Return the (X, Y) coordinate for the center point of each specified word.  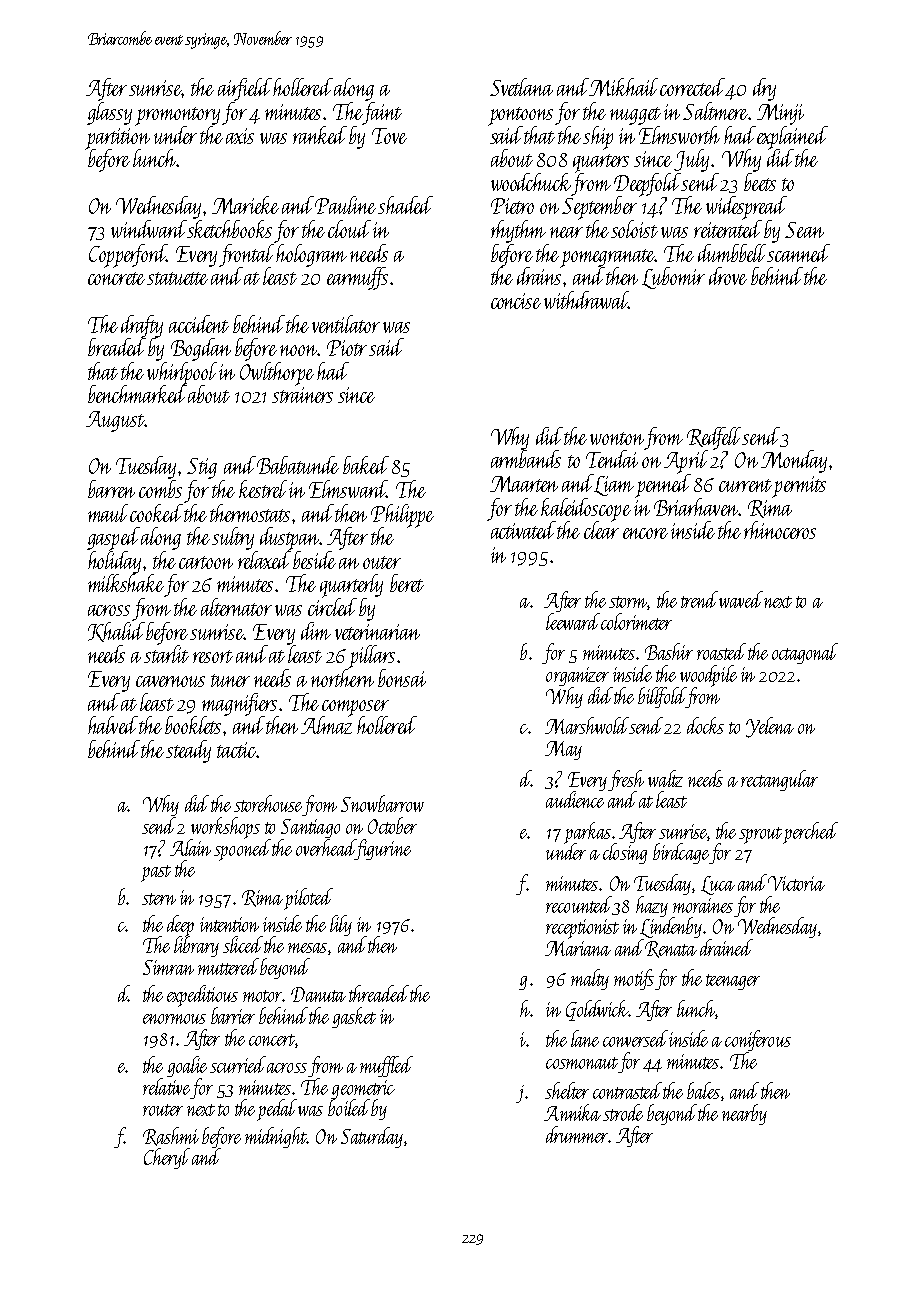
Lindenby (671, 927)
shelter (567, 1090)
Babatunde (298, 465)
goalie (187, 1066)
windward (149, 229)
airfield (245, 89)
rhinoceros (780, 530)
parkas (587, 833)
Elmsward (348, 489)
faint (382, 113)
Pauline (345, 205)
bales (703, 1090)
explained (792, 137)
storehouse (268, 803)
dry (764, 89)
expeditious (202, 996)
